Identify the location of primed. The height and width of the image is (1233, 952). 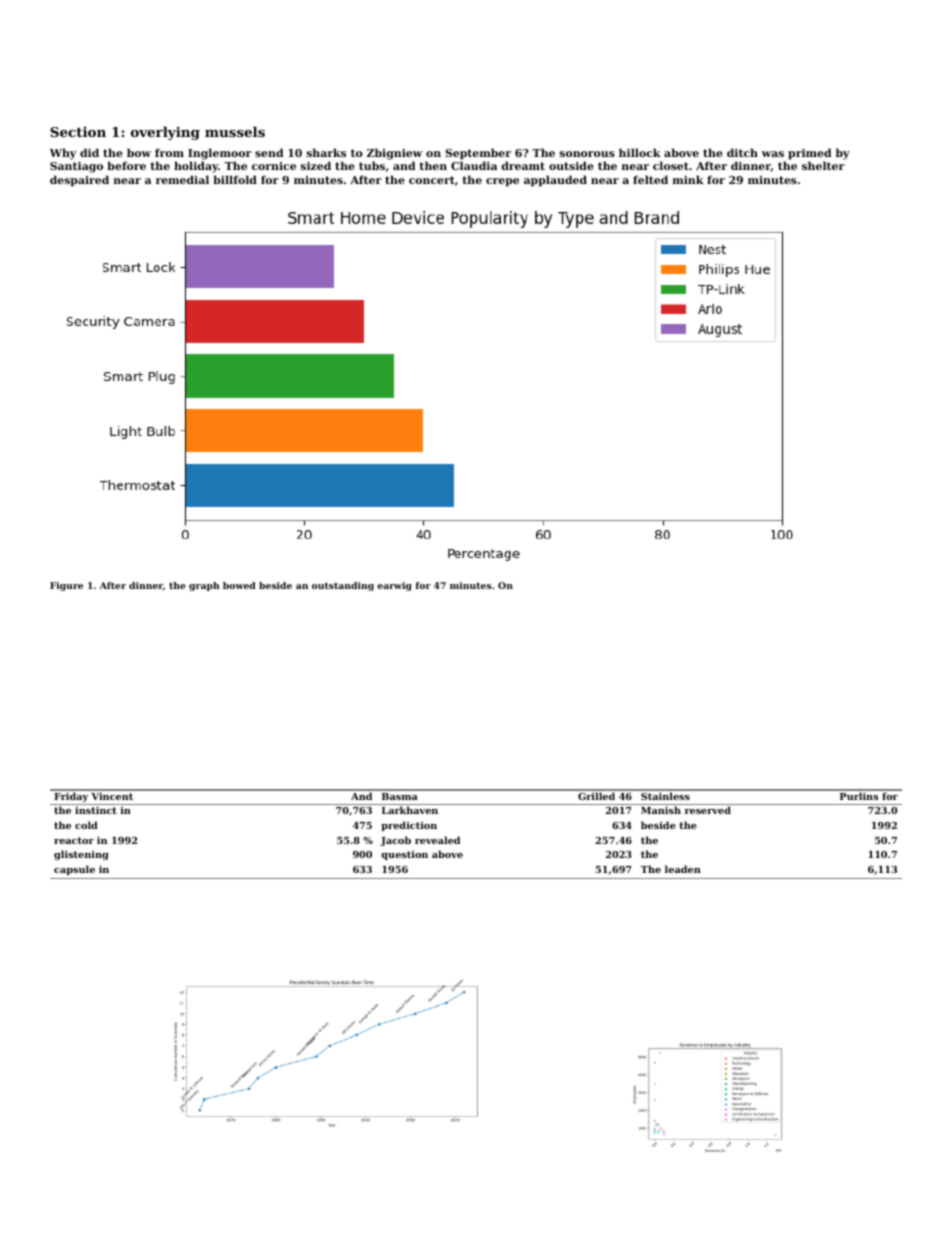
(809, 154).
